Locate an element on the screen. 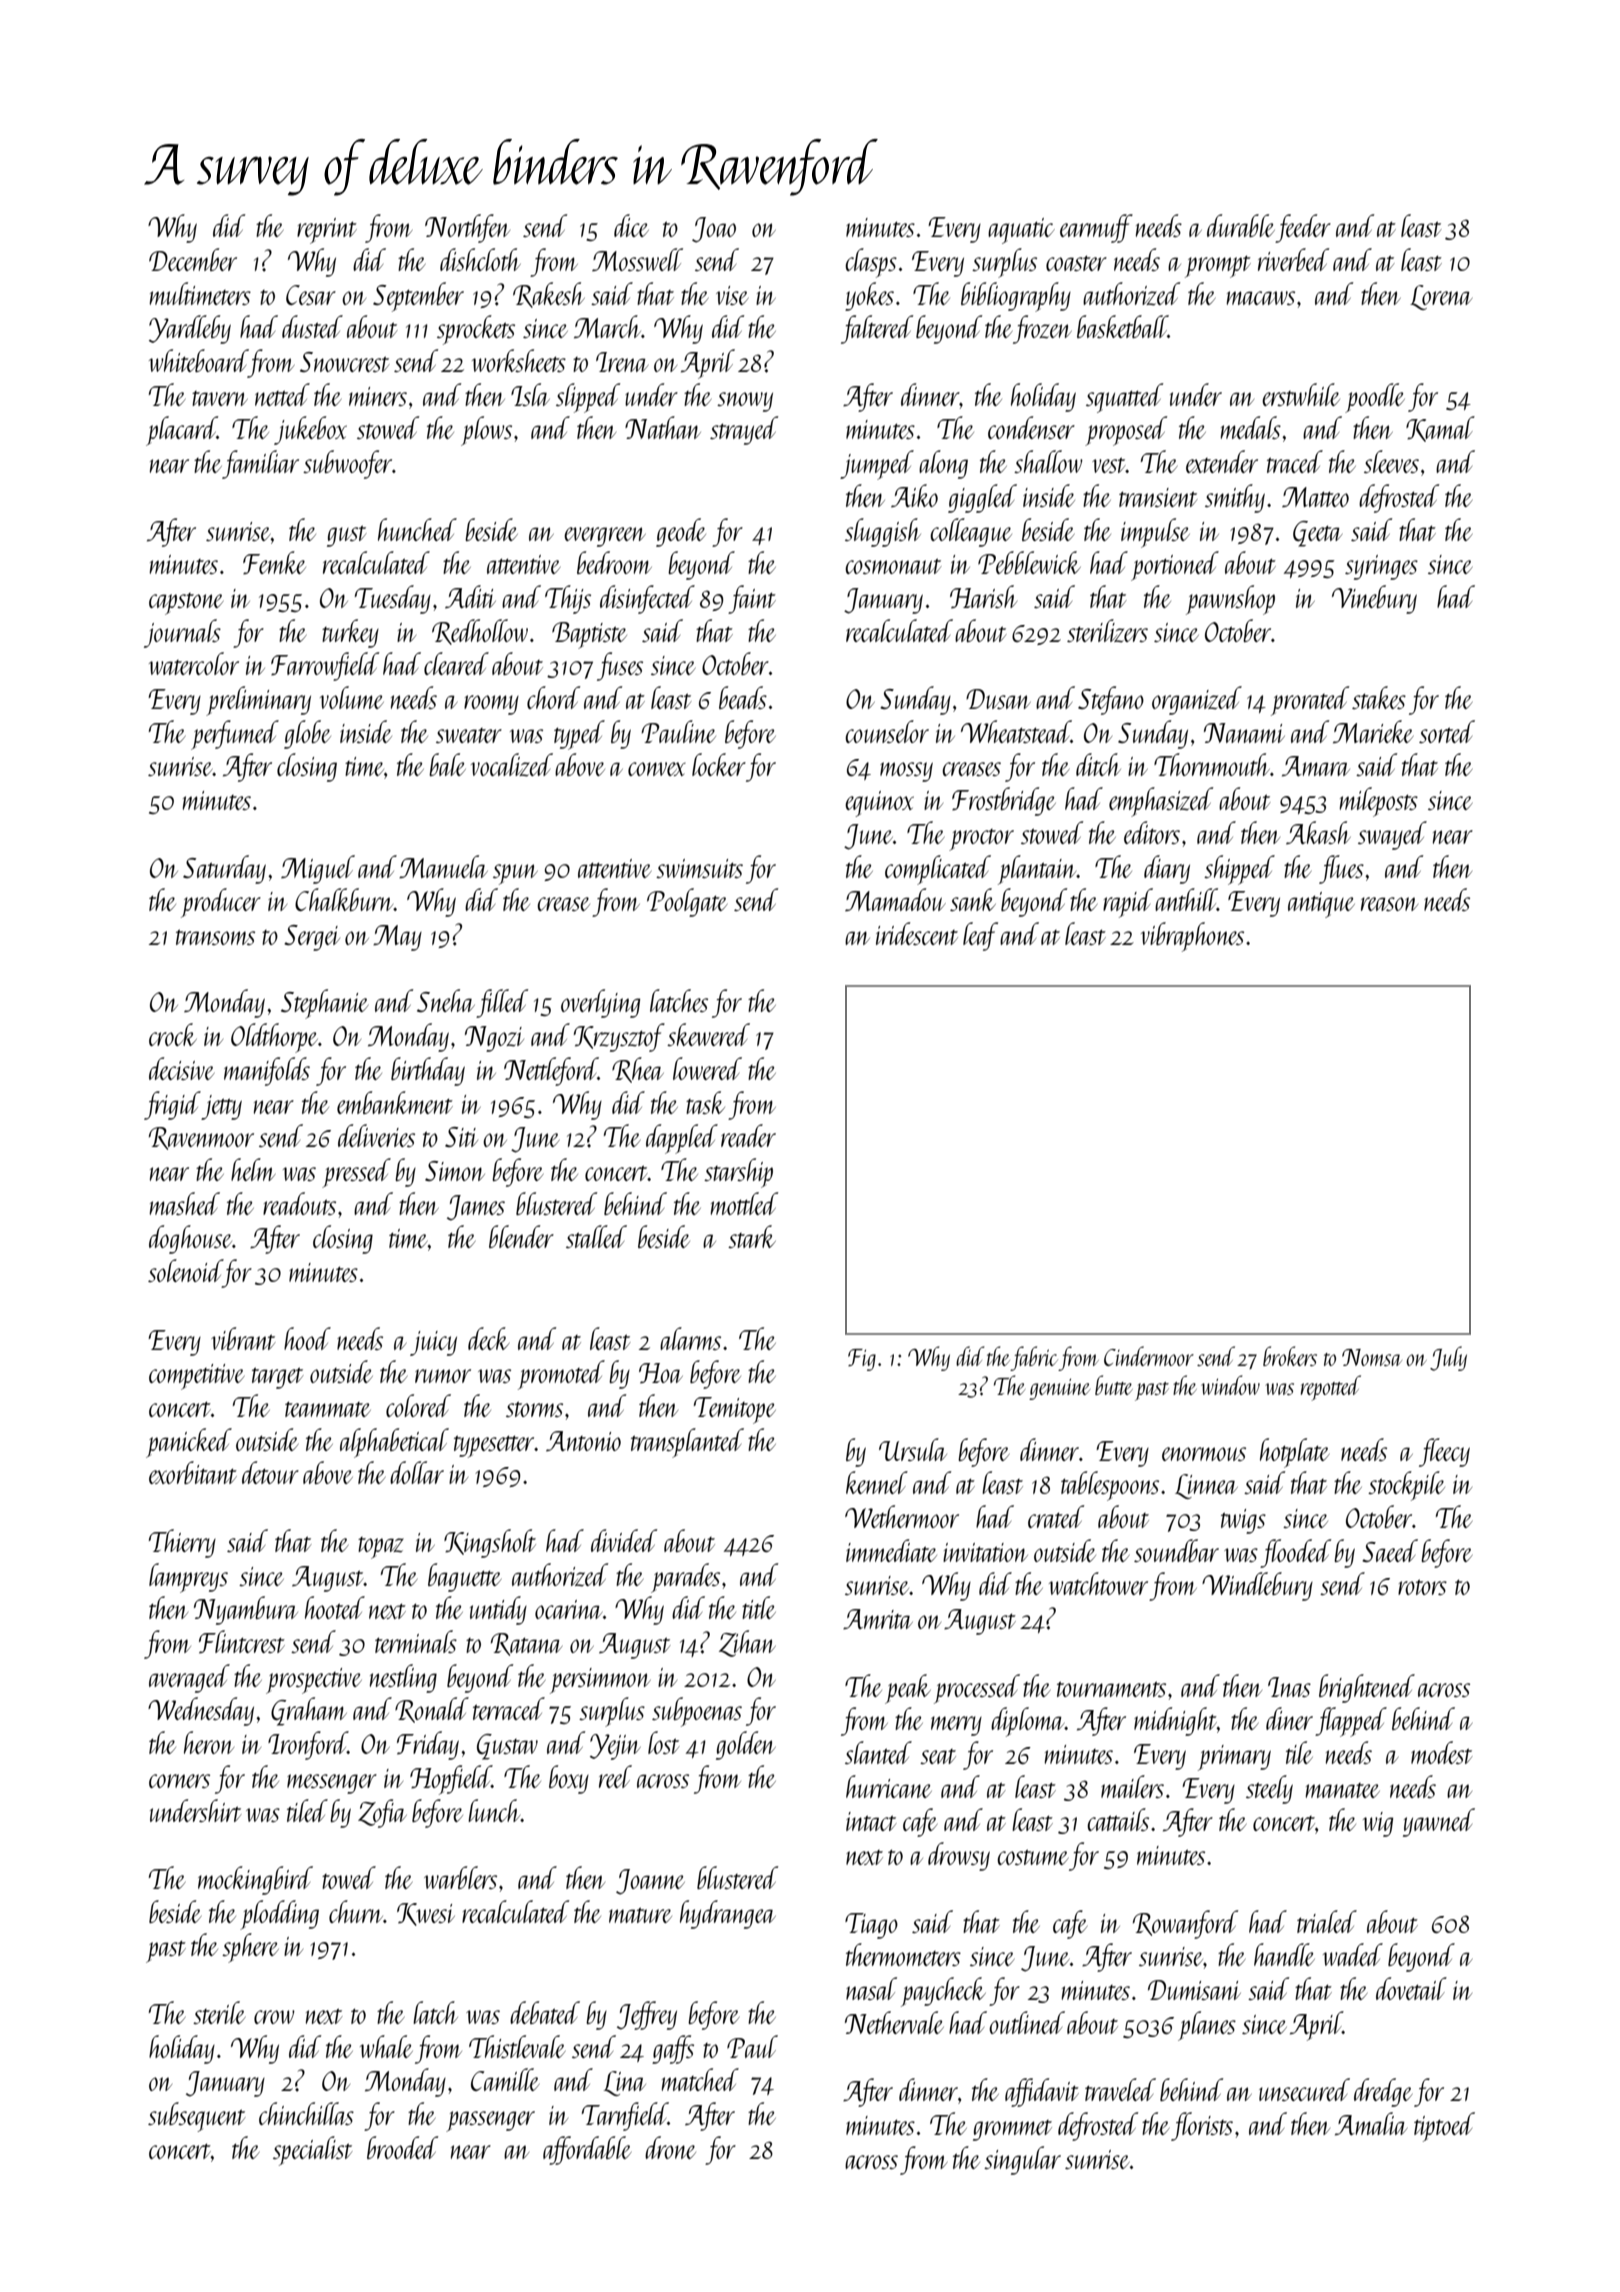 This screenshot has height=2292, width=1620. alarms is located at coordinates (690, 1338).
